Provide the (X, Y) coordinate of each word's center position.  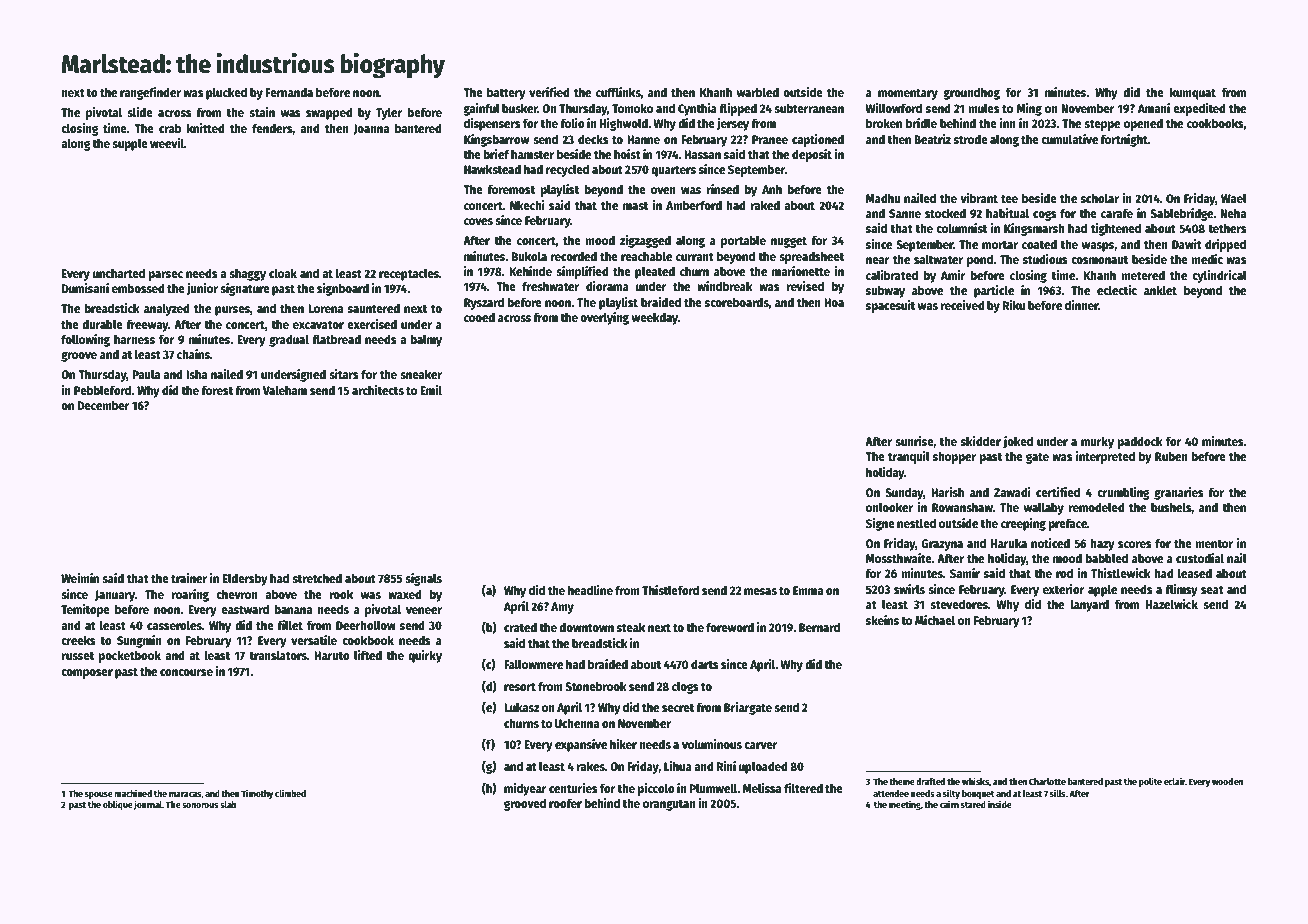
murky (1097, 442)
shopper (954, 457)
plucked (226, 93)
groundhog (971, 93)
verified (549, 92)
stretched (317, 578)
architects (378, 390)
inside (1000, 804)
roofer (565, 803)
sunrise (914, 442)
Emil (431, 390)
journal (148, 805)
